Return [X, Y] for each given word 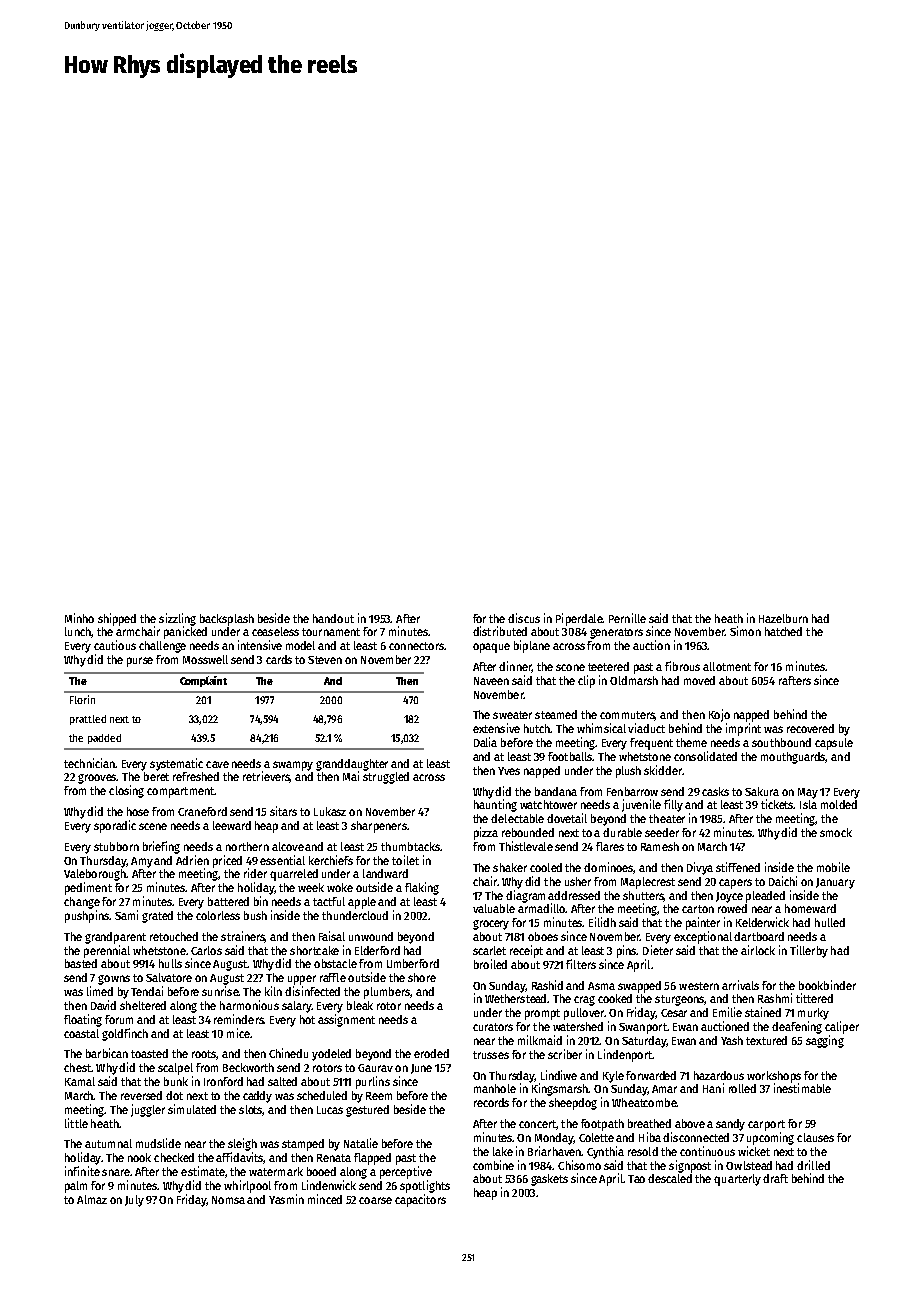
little [76, 1123]
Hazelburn [783, 618]
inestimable [802, 1088]
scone [570, 667]
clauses [815, 1137]
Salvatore [169, 977]
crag [584, 1001]
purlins [373, 1082]
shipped [117, 619]
